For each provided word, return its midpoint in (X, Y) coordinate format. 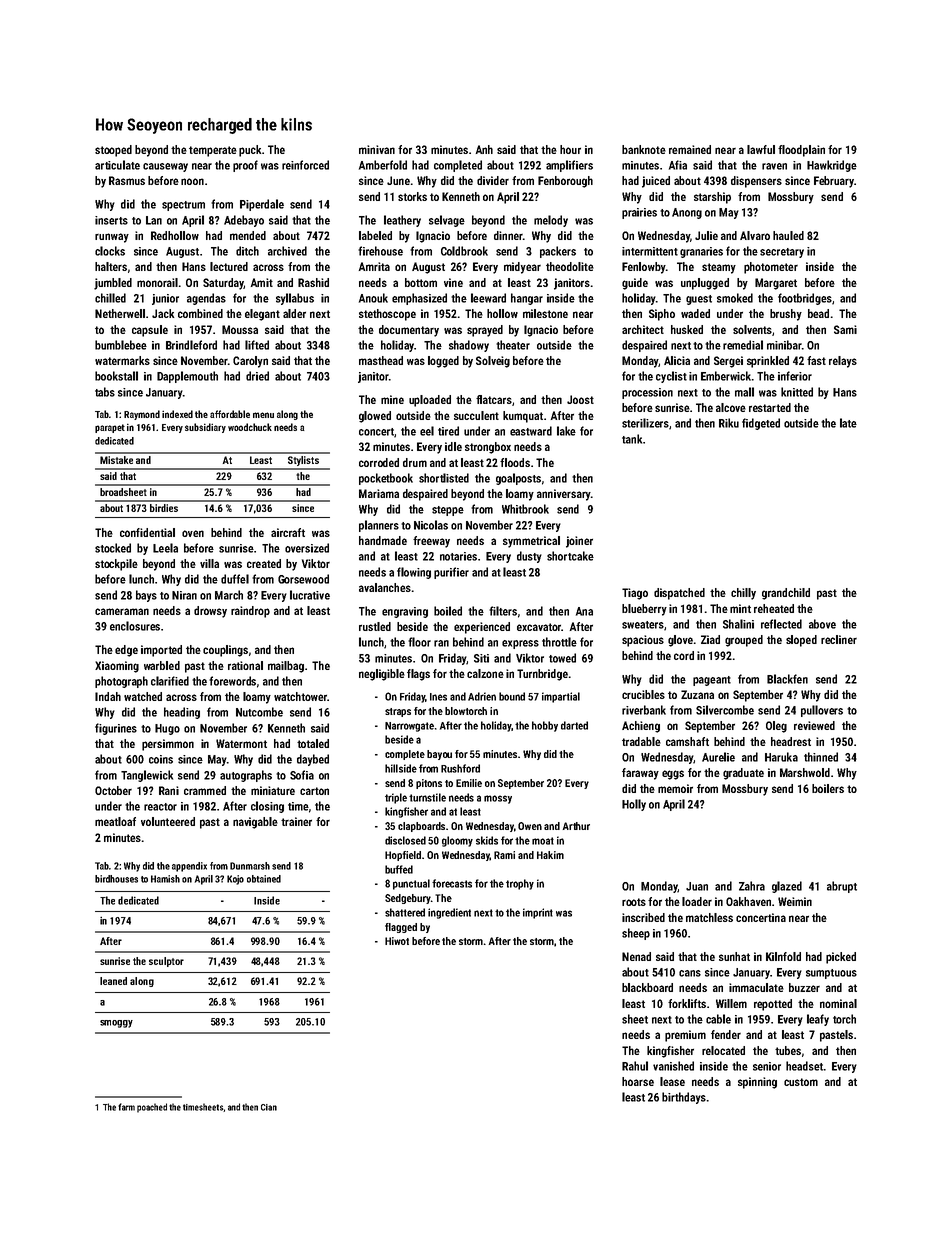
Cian (269, 1107)
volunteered (168, 821)
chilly (743, 594)
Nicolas (431, 525)
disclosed (405, 840)
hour (570, 149)
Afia (678, 165)
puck (250, 151)
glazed (787, 887)
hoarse (638, 1081)
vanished (673, 1066)
